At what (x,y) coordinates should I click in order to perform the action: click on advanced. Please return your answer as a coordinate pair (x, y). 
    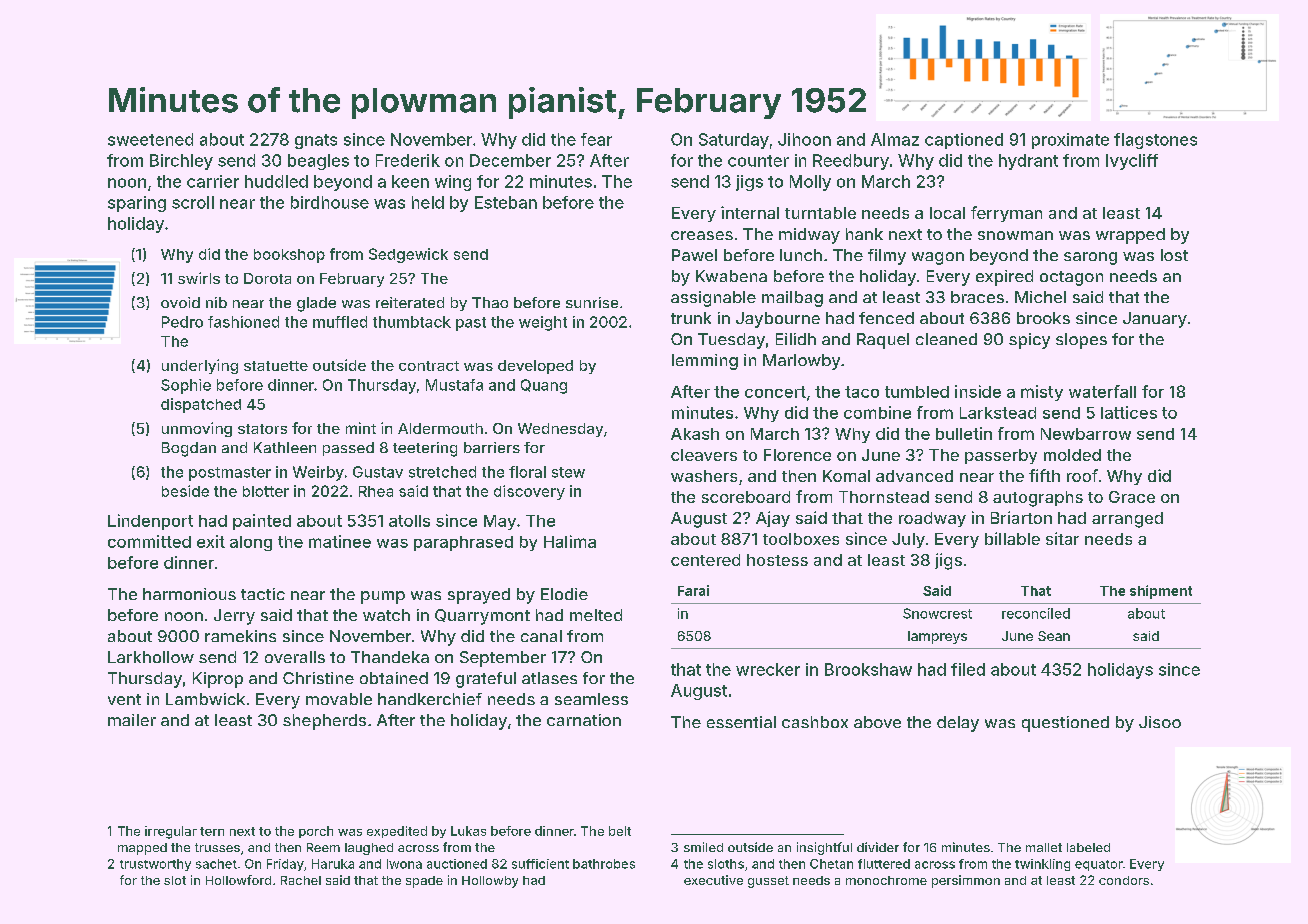
    Looking at the image, I should click on (914, 476).
